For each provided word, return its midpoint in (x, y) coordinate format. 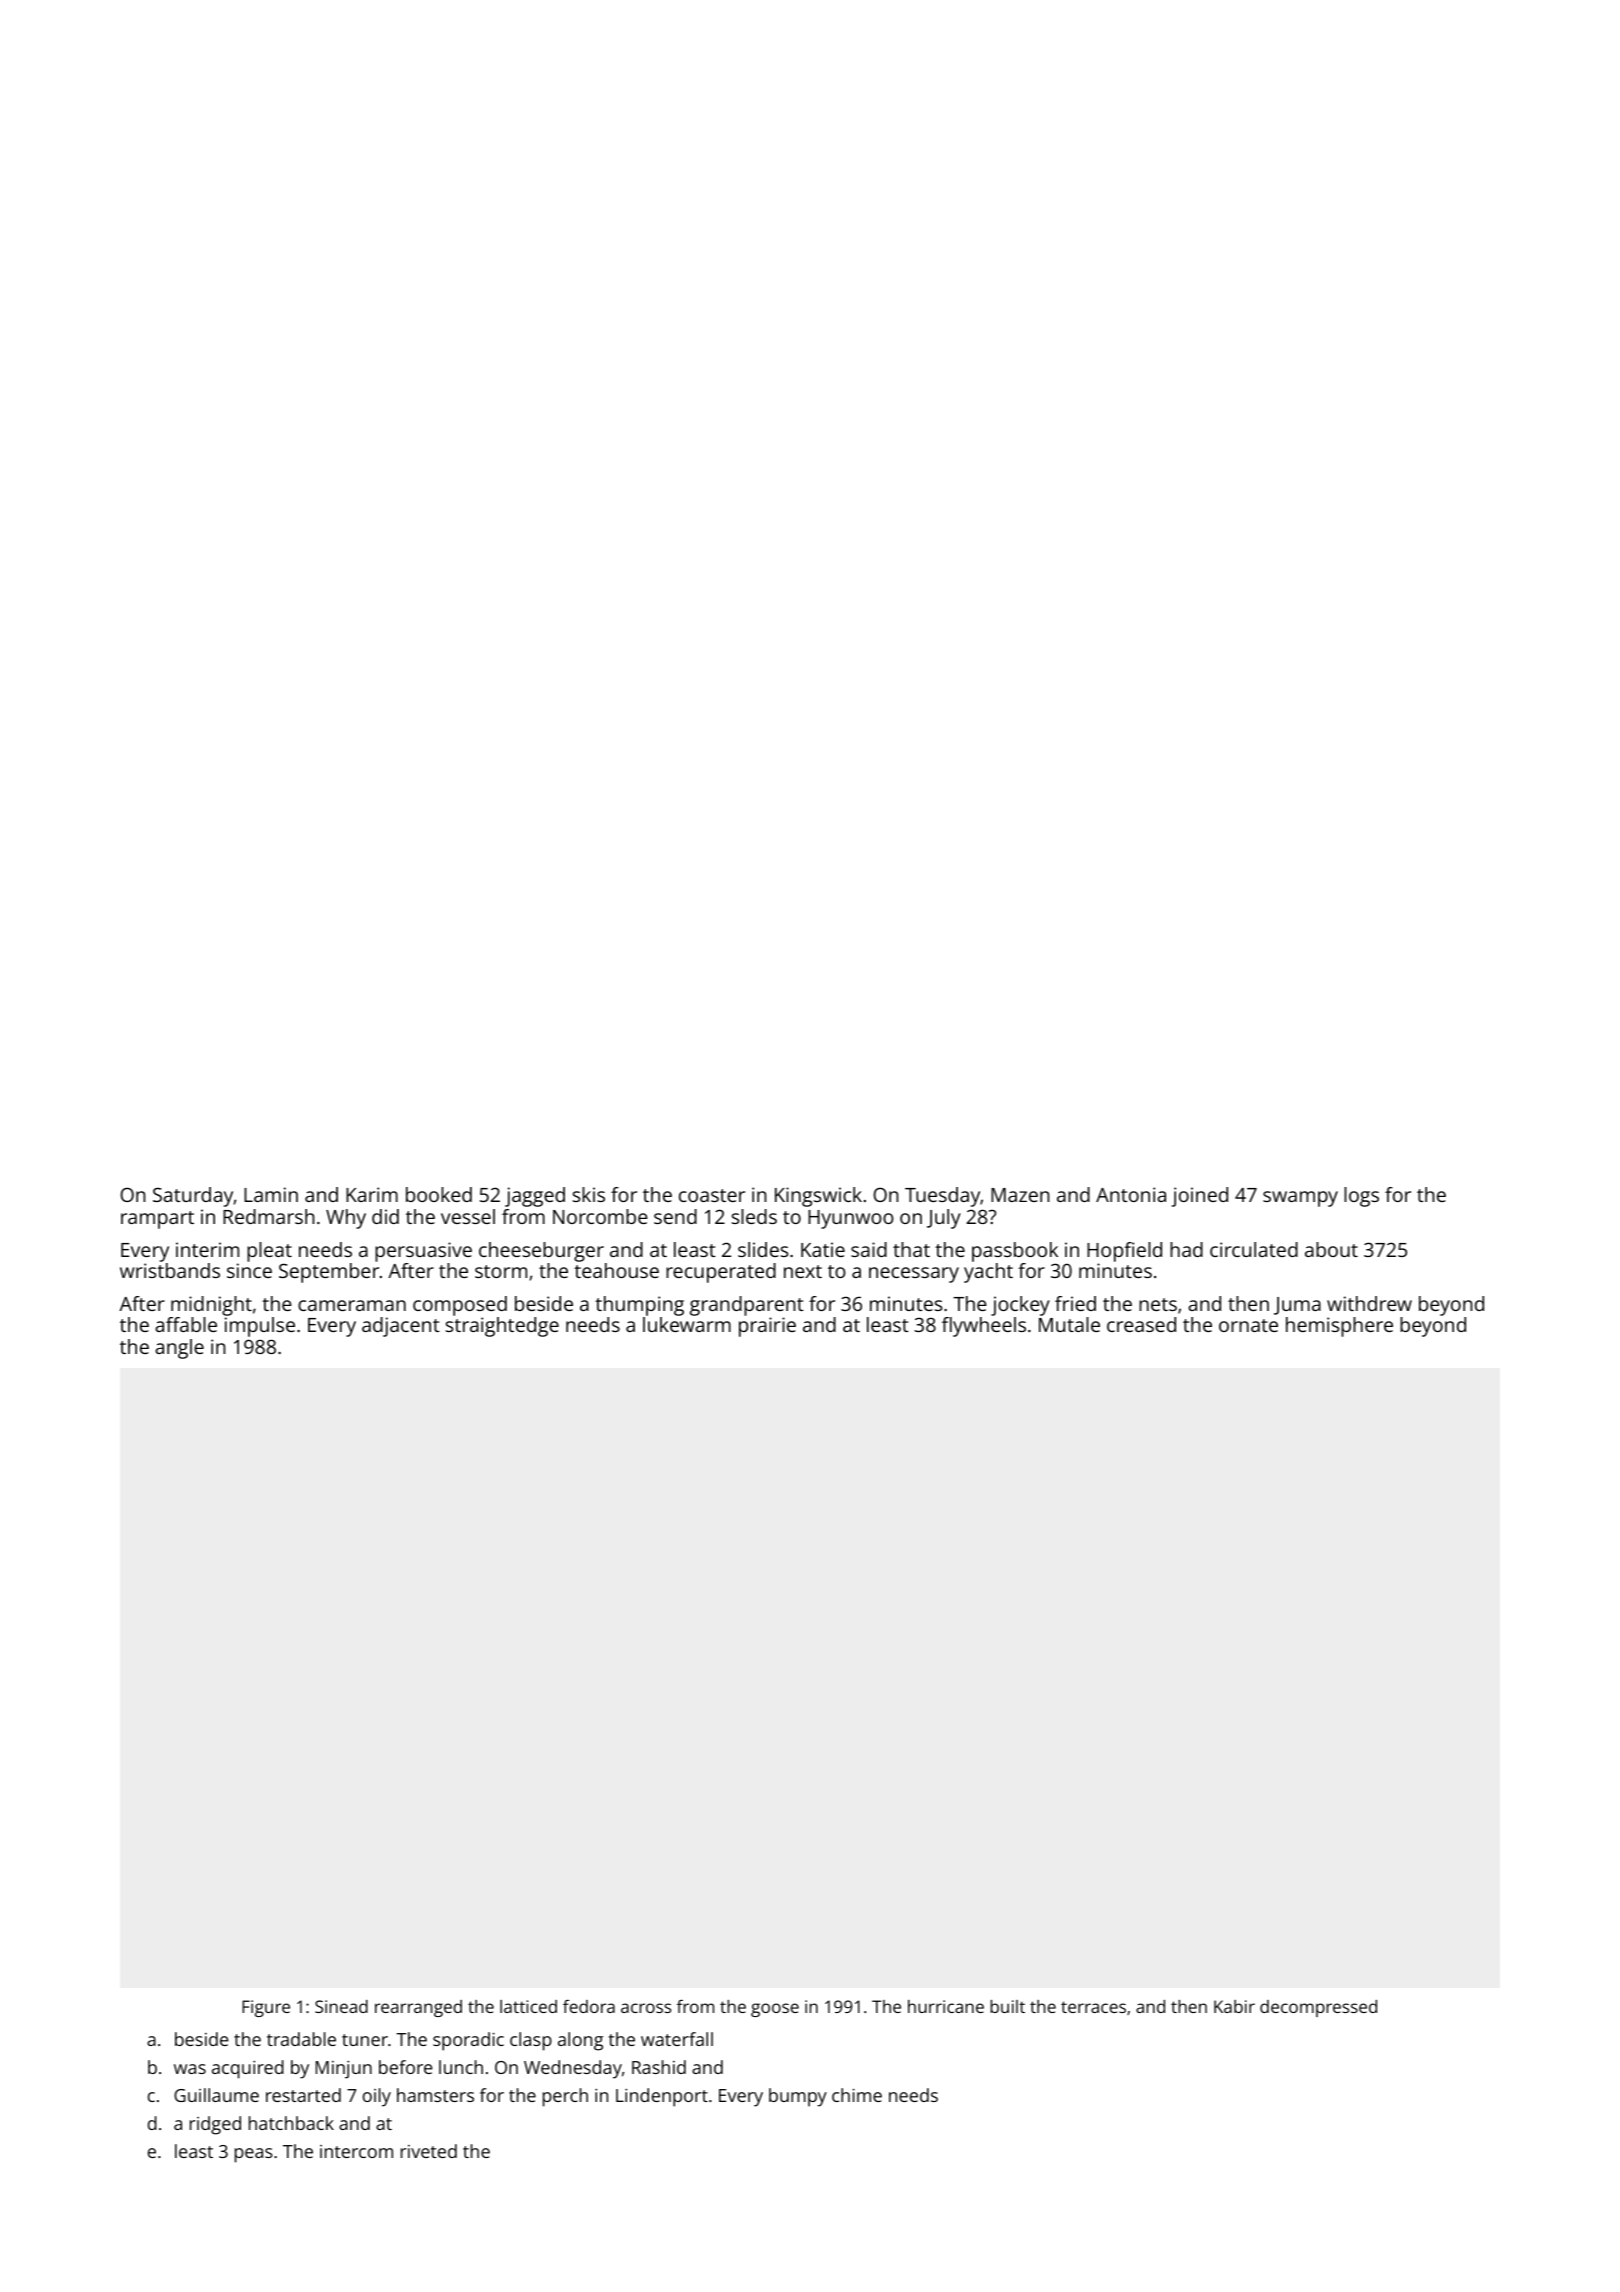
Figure (266, 2008)
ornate (1248, 1325)
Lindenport (662, 2097)
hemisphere (1339, 1327)
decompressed (1318, 2008)
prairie (767, 1327)
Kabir (1234, 2006)
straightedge (502, 1327)
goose (775, 2010)
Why (346, 1219)
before (405, 2067)
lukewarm (687, 1324)
